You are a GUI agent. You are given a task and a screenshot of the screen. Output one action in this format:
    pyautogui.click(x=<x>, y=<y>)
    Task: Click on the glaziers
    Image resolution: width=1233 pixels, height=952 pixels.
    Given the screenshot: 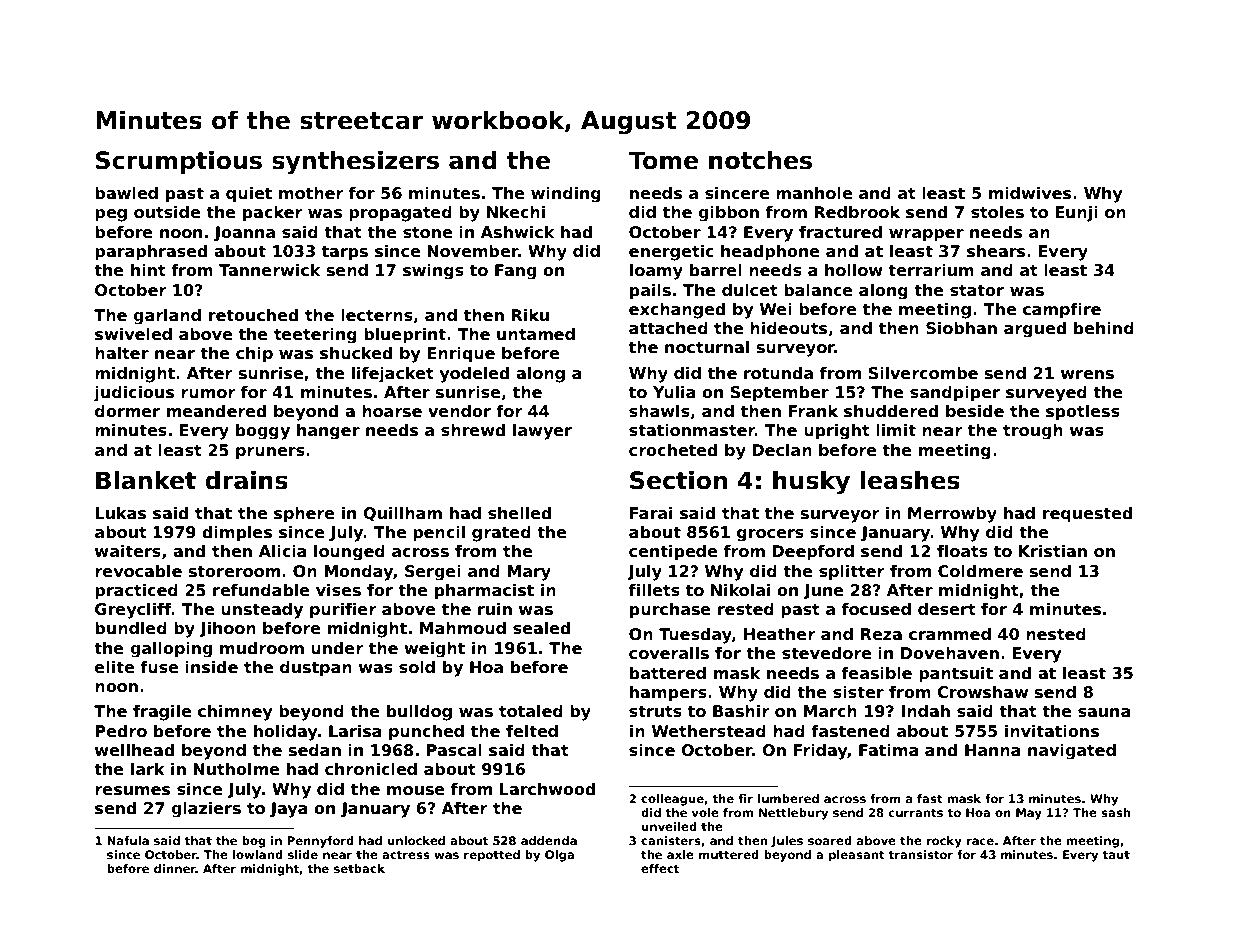 What is the action you would take?
    pyautogui.click(x=206, y=810)
